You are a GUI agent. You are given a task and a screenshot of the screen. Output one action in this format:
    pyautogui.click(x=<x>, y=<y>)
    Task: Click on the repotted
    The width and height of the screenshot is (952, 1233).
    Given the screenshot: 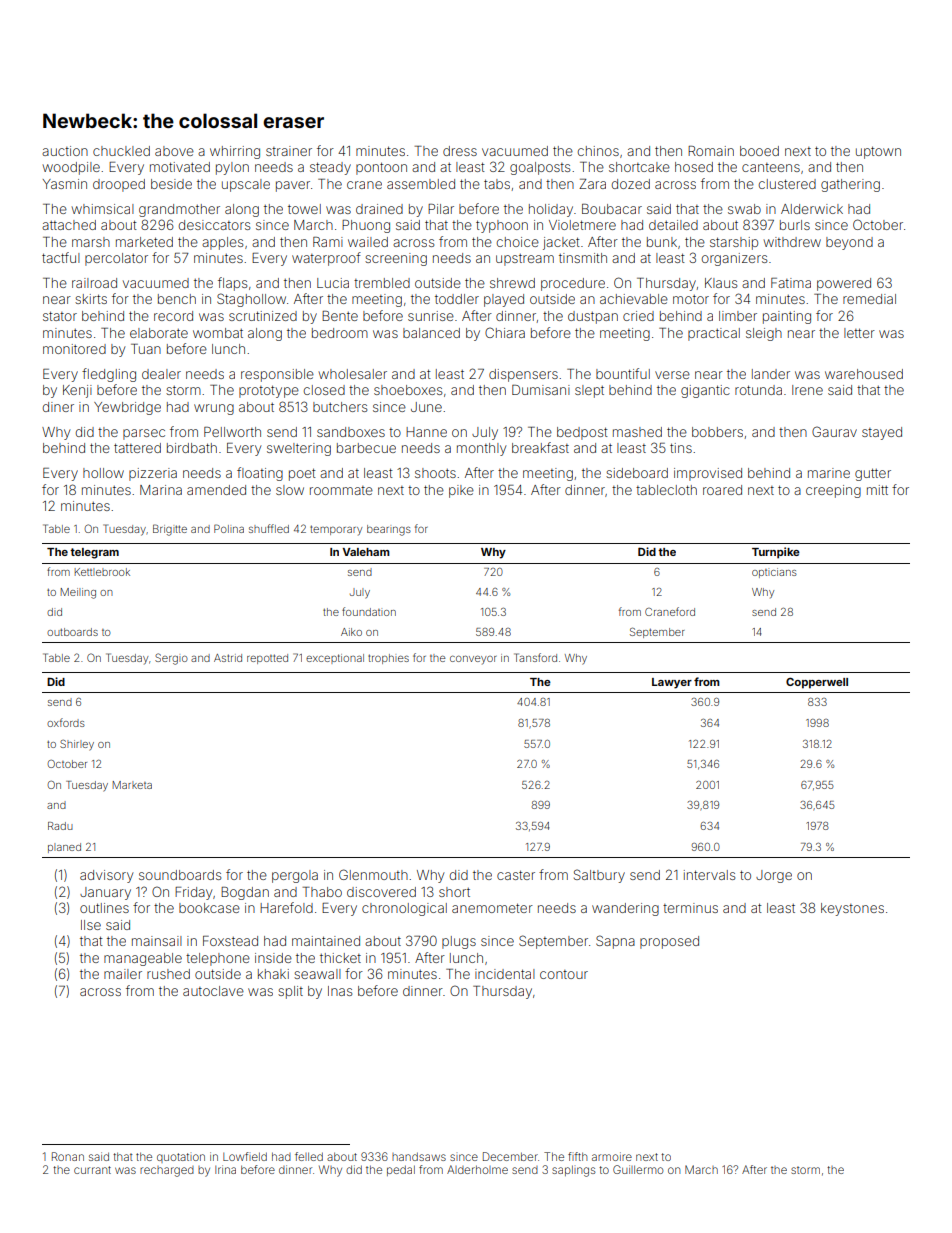 What is the action you would take?
    pyautogui.click(x=267, y=659)
